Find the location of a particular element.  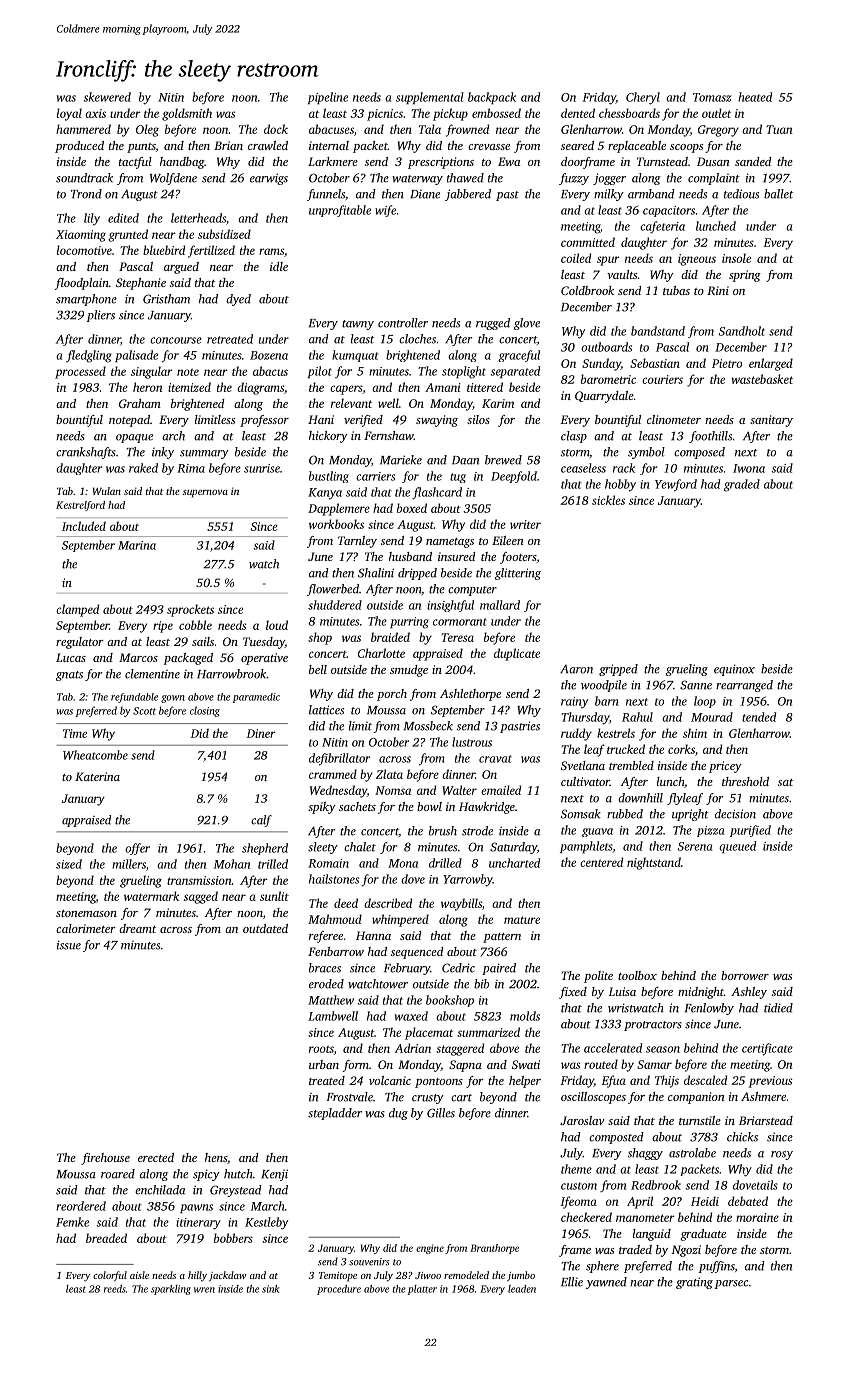

enlarged is located at coordinates (771, 364).
